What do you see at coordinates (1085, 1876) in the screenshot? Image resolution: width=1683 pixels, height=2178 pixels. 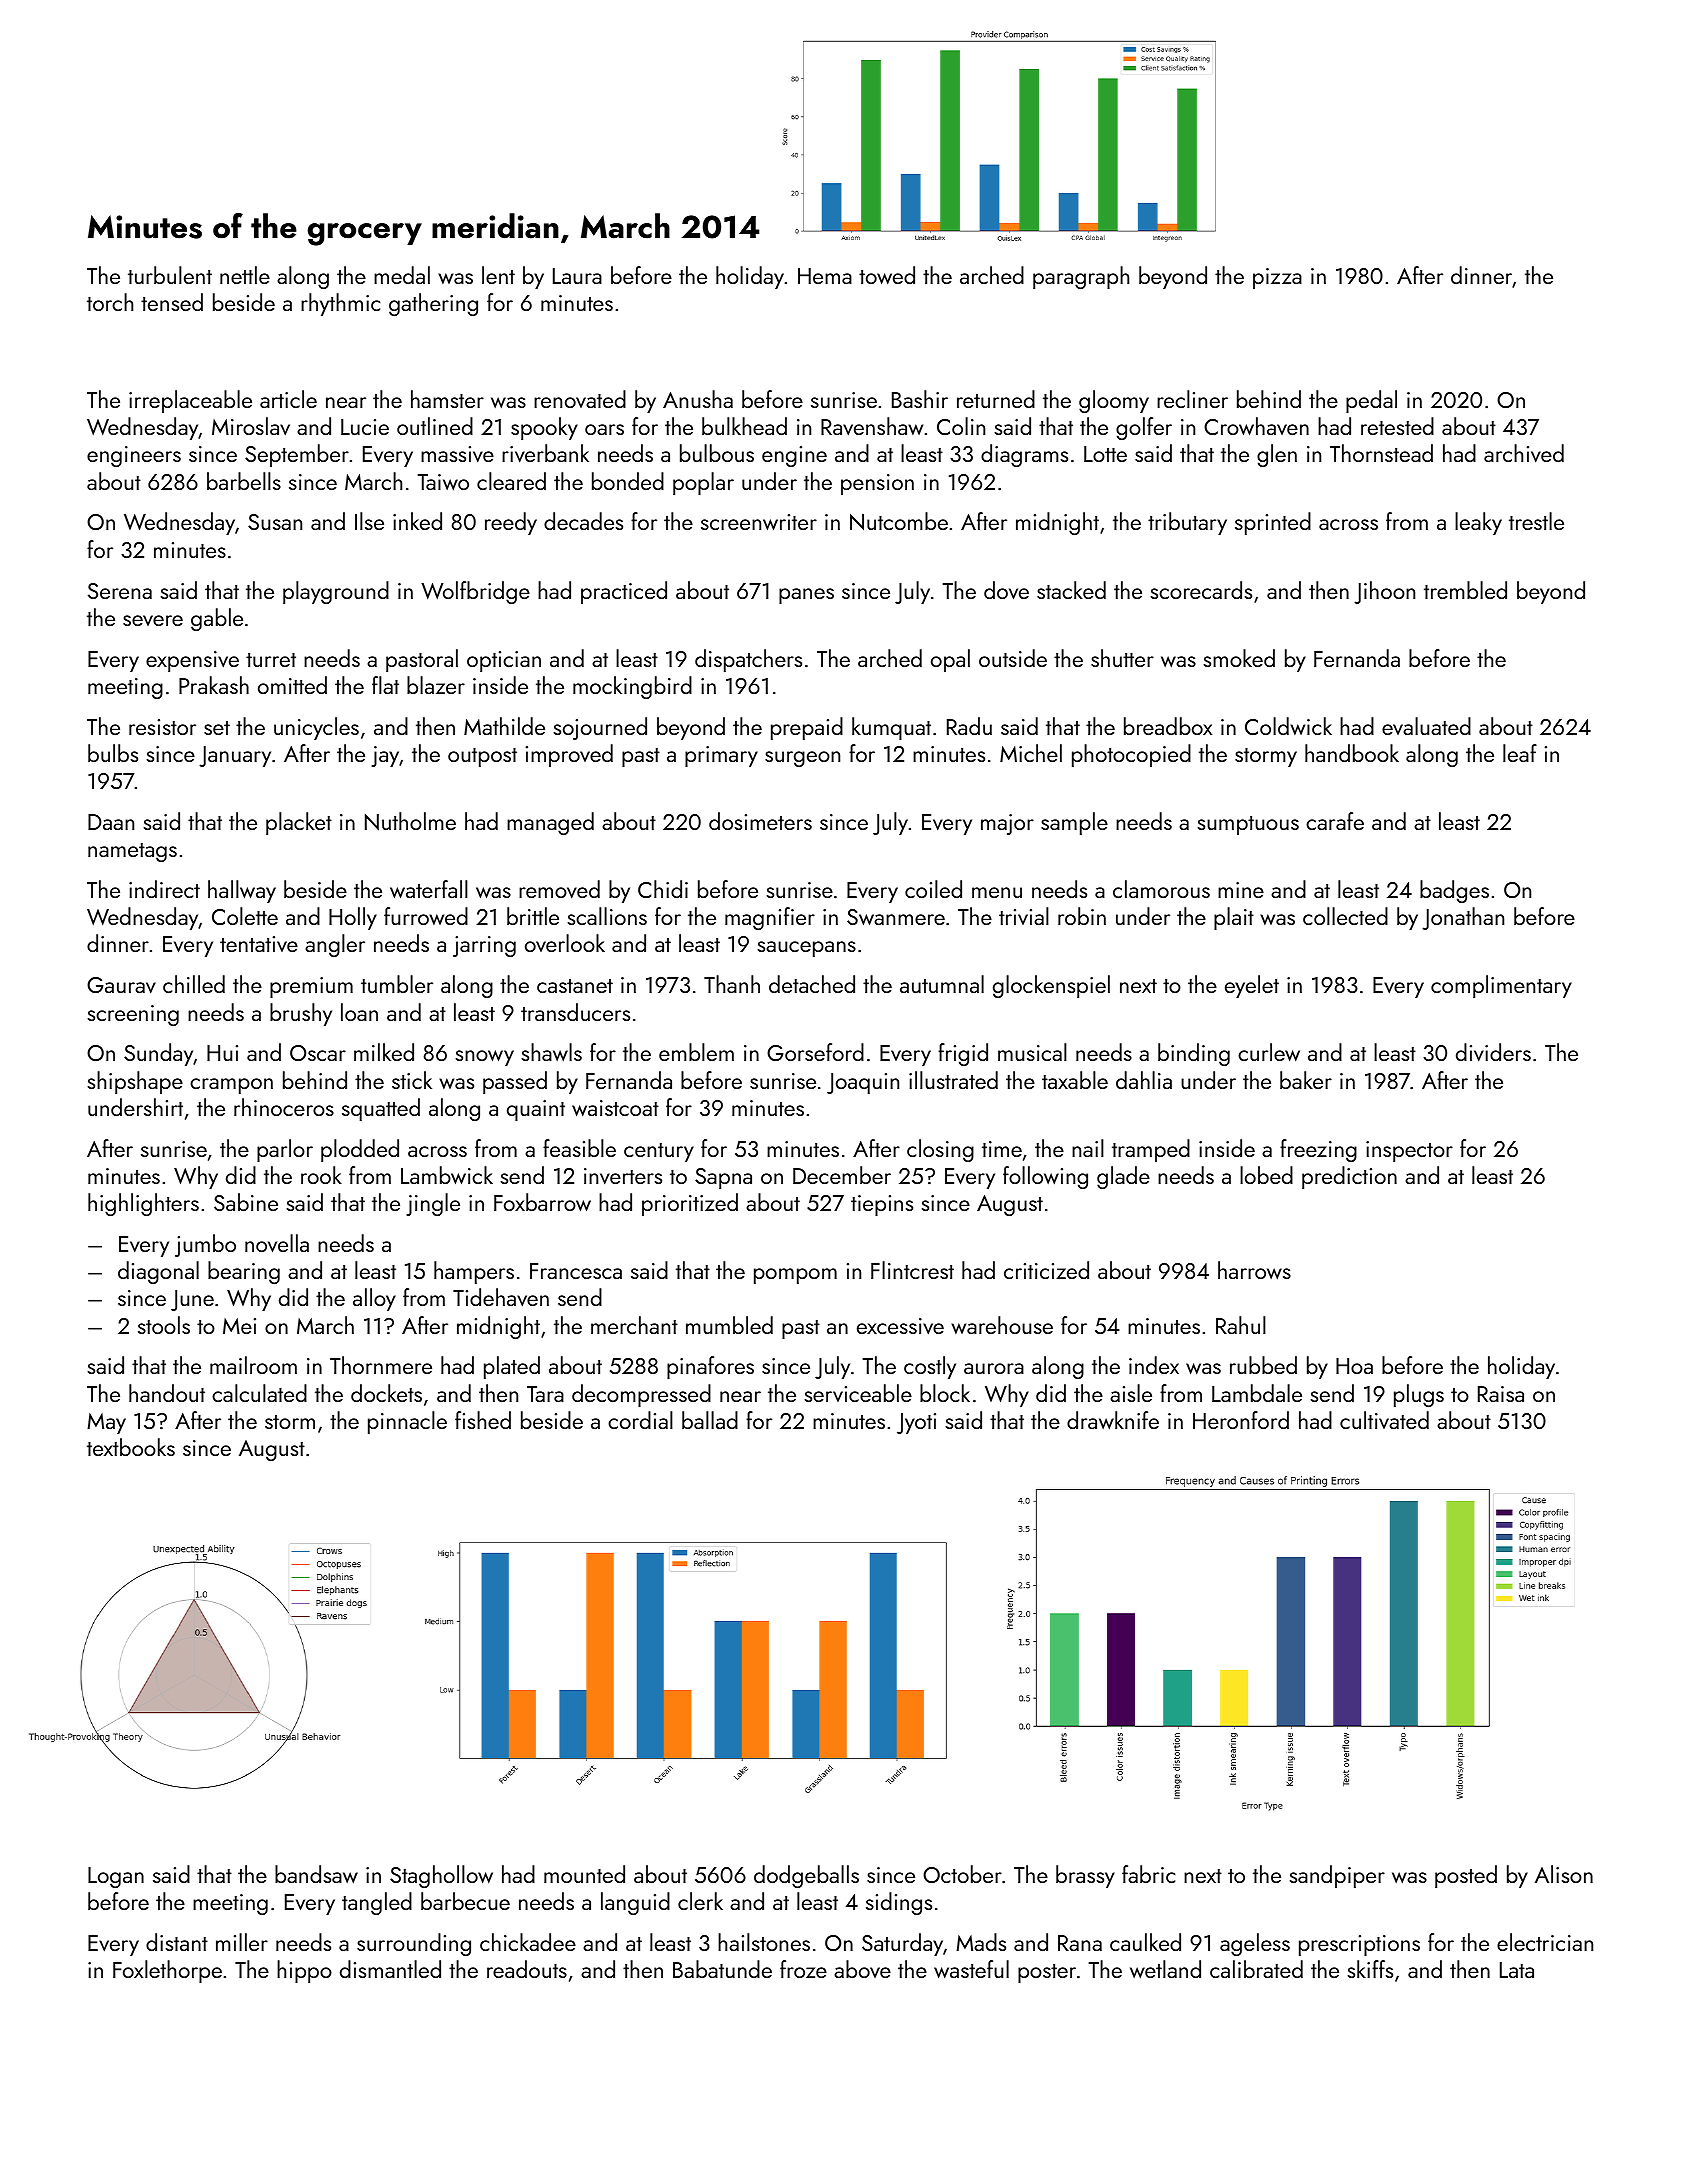 I see `brassy` at bounding box center [1085, 1876].
